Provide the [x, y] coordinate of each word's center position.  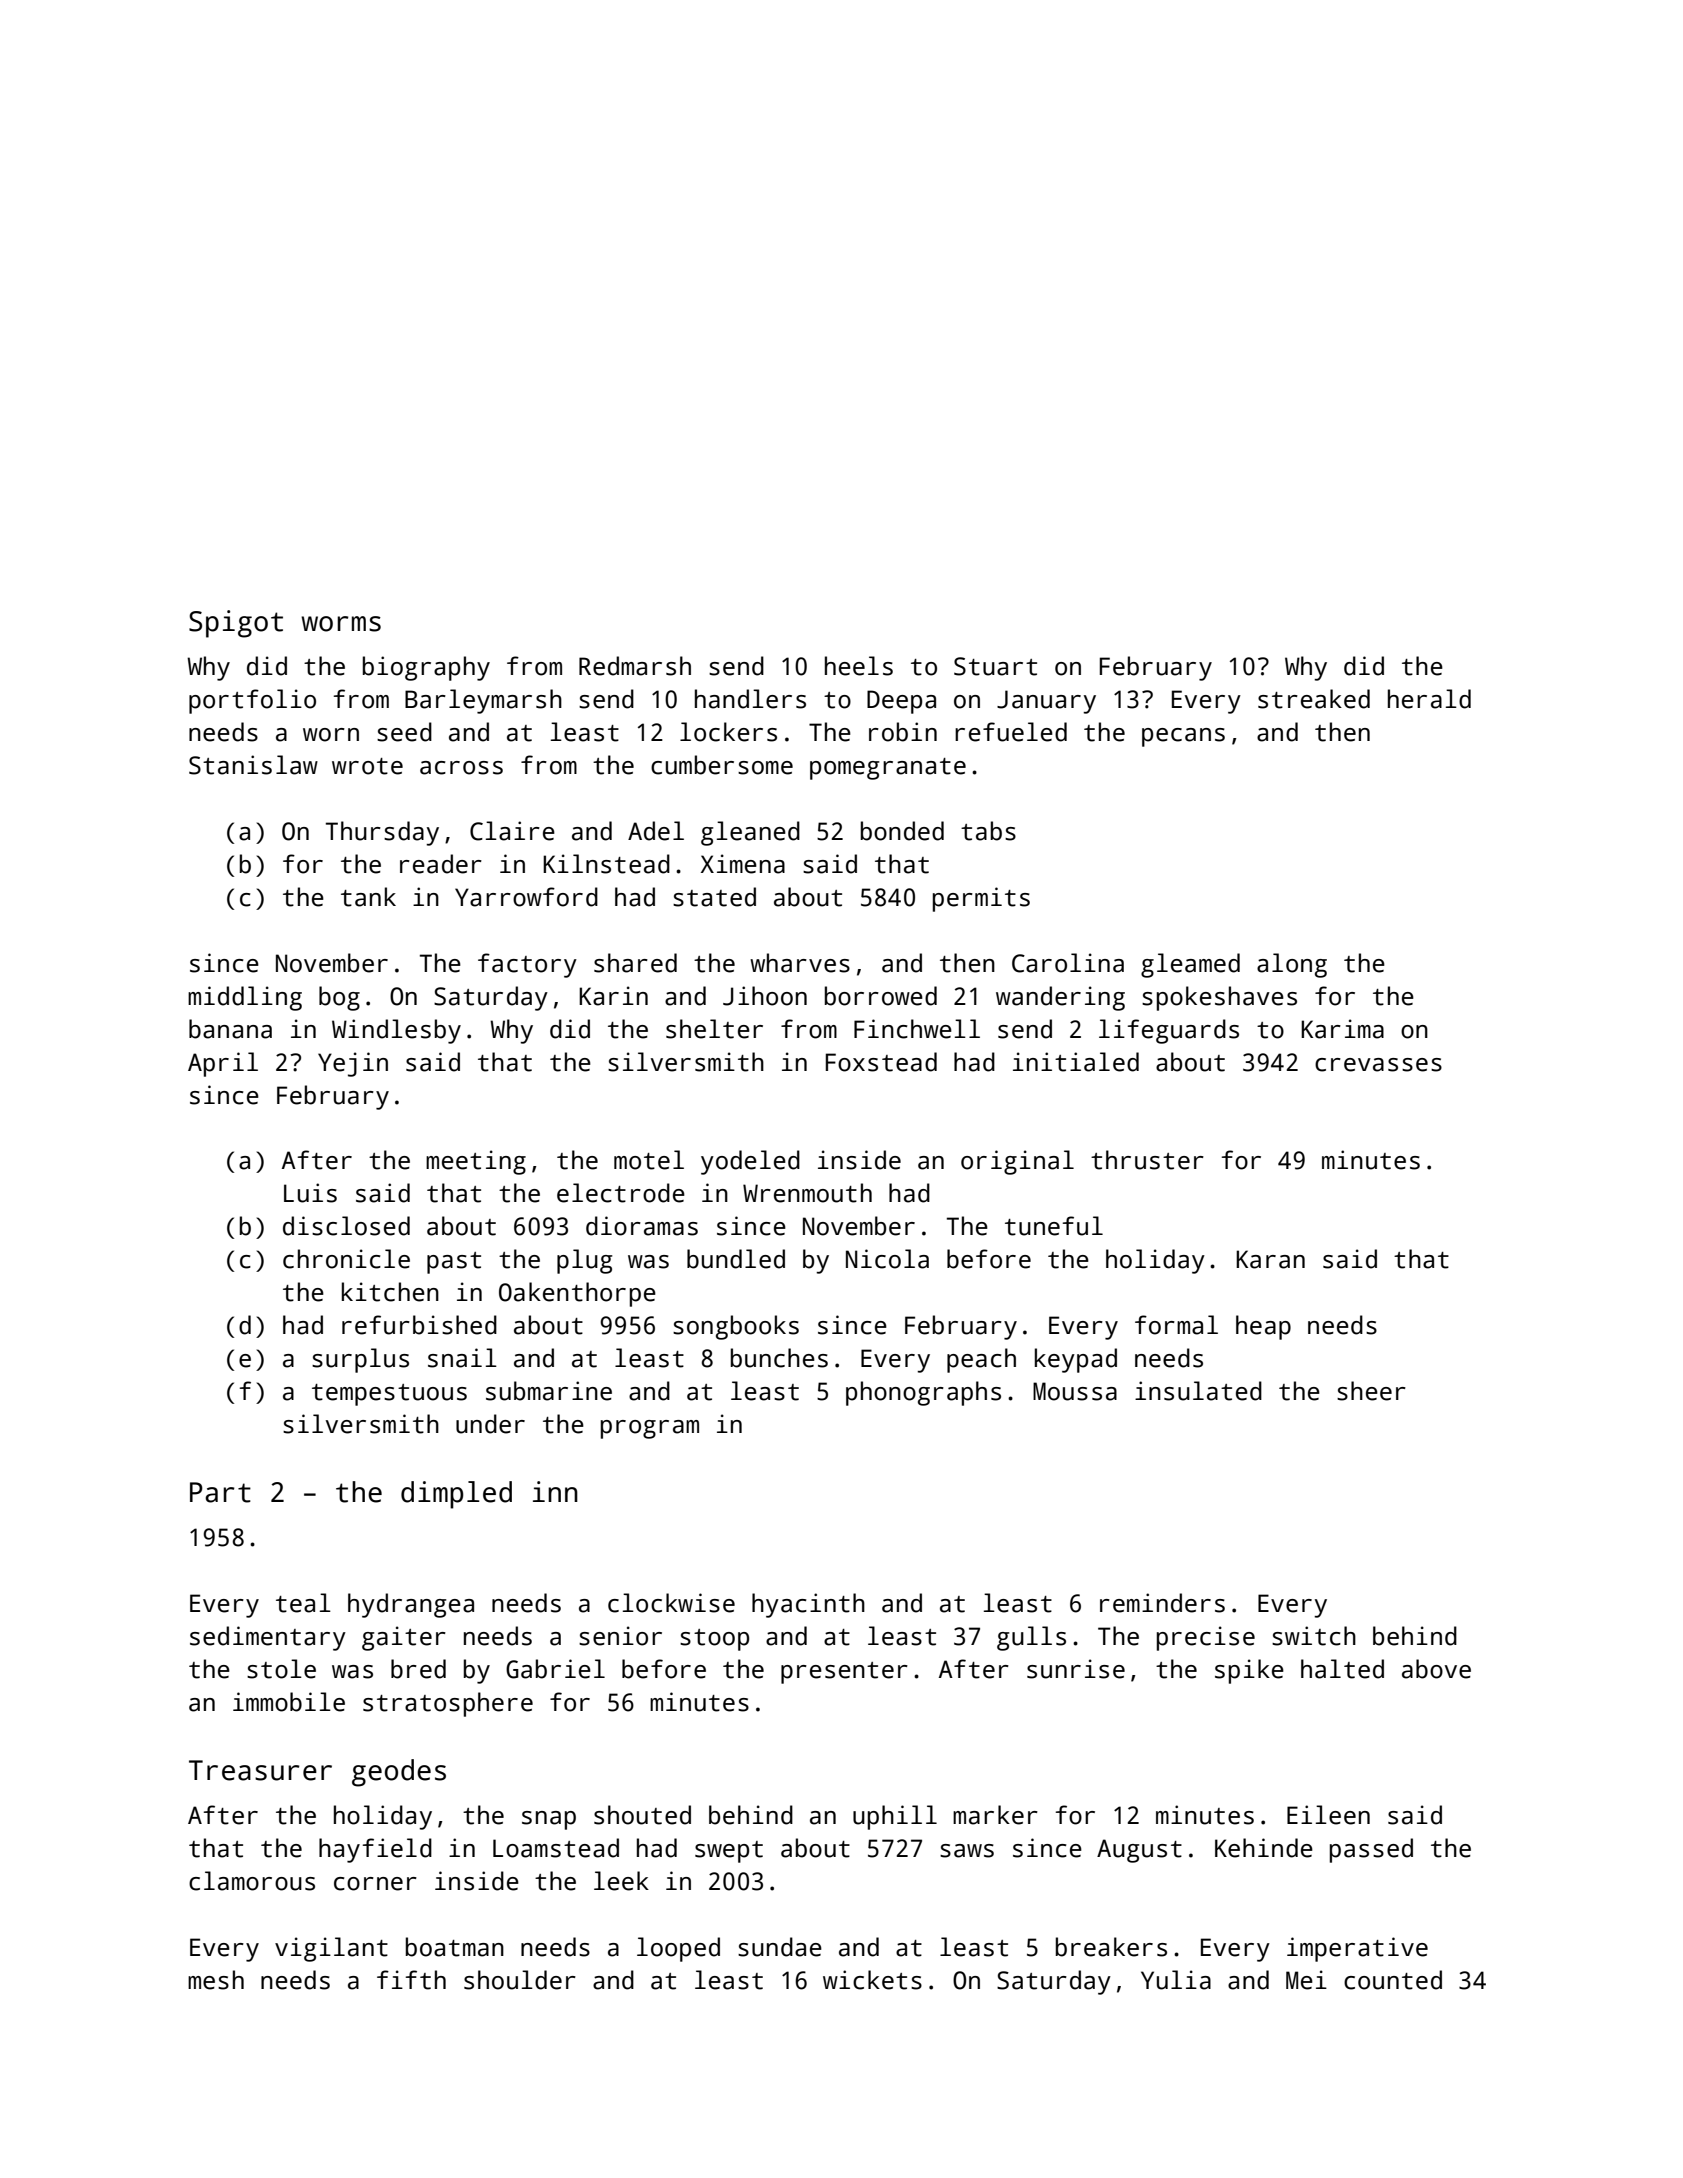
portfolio [252, 701]
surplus [360, 1360]
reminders [1162, 1603]
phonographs [923, 1393]
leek [621, 1881]
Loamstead [556, 1848]
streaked [1314, 699]
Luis [310, 1193]
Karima [1342, 1029]
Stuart [995, 666]
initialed [1076, 1062]
